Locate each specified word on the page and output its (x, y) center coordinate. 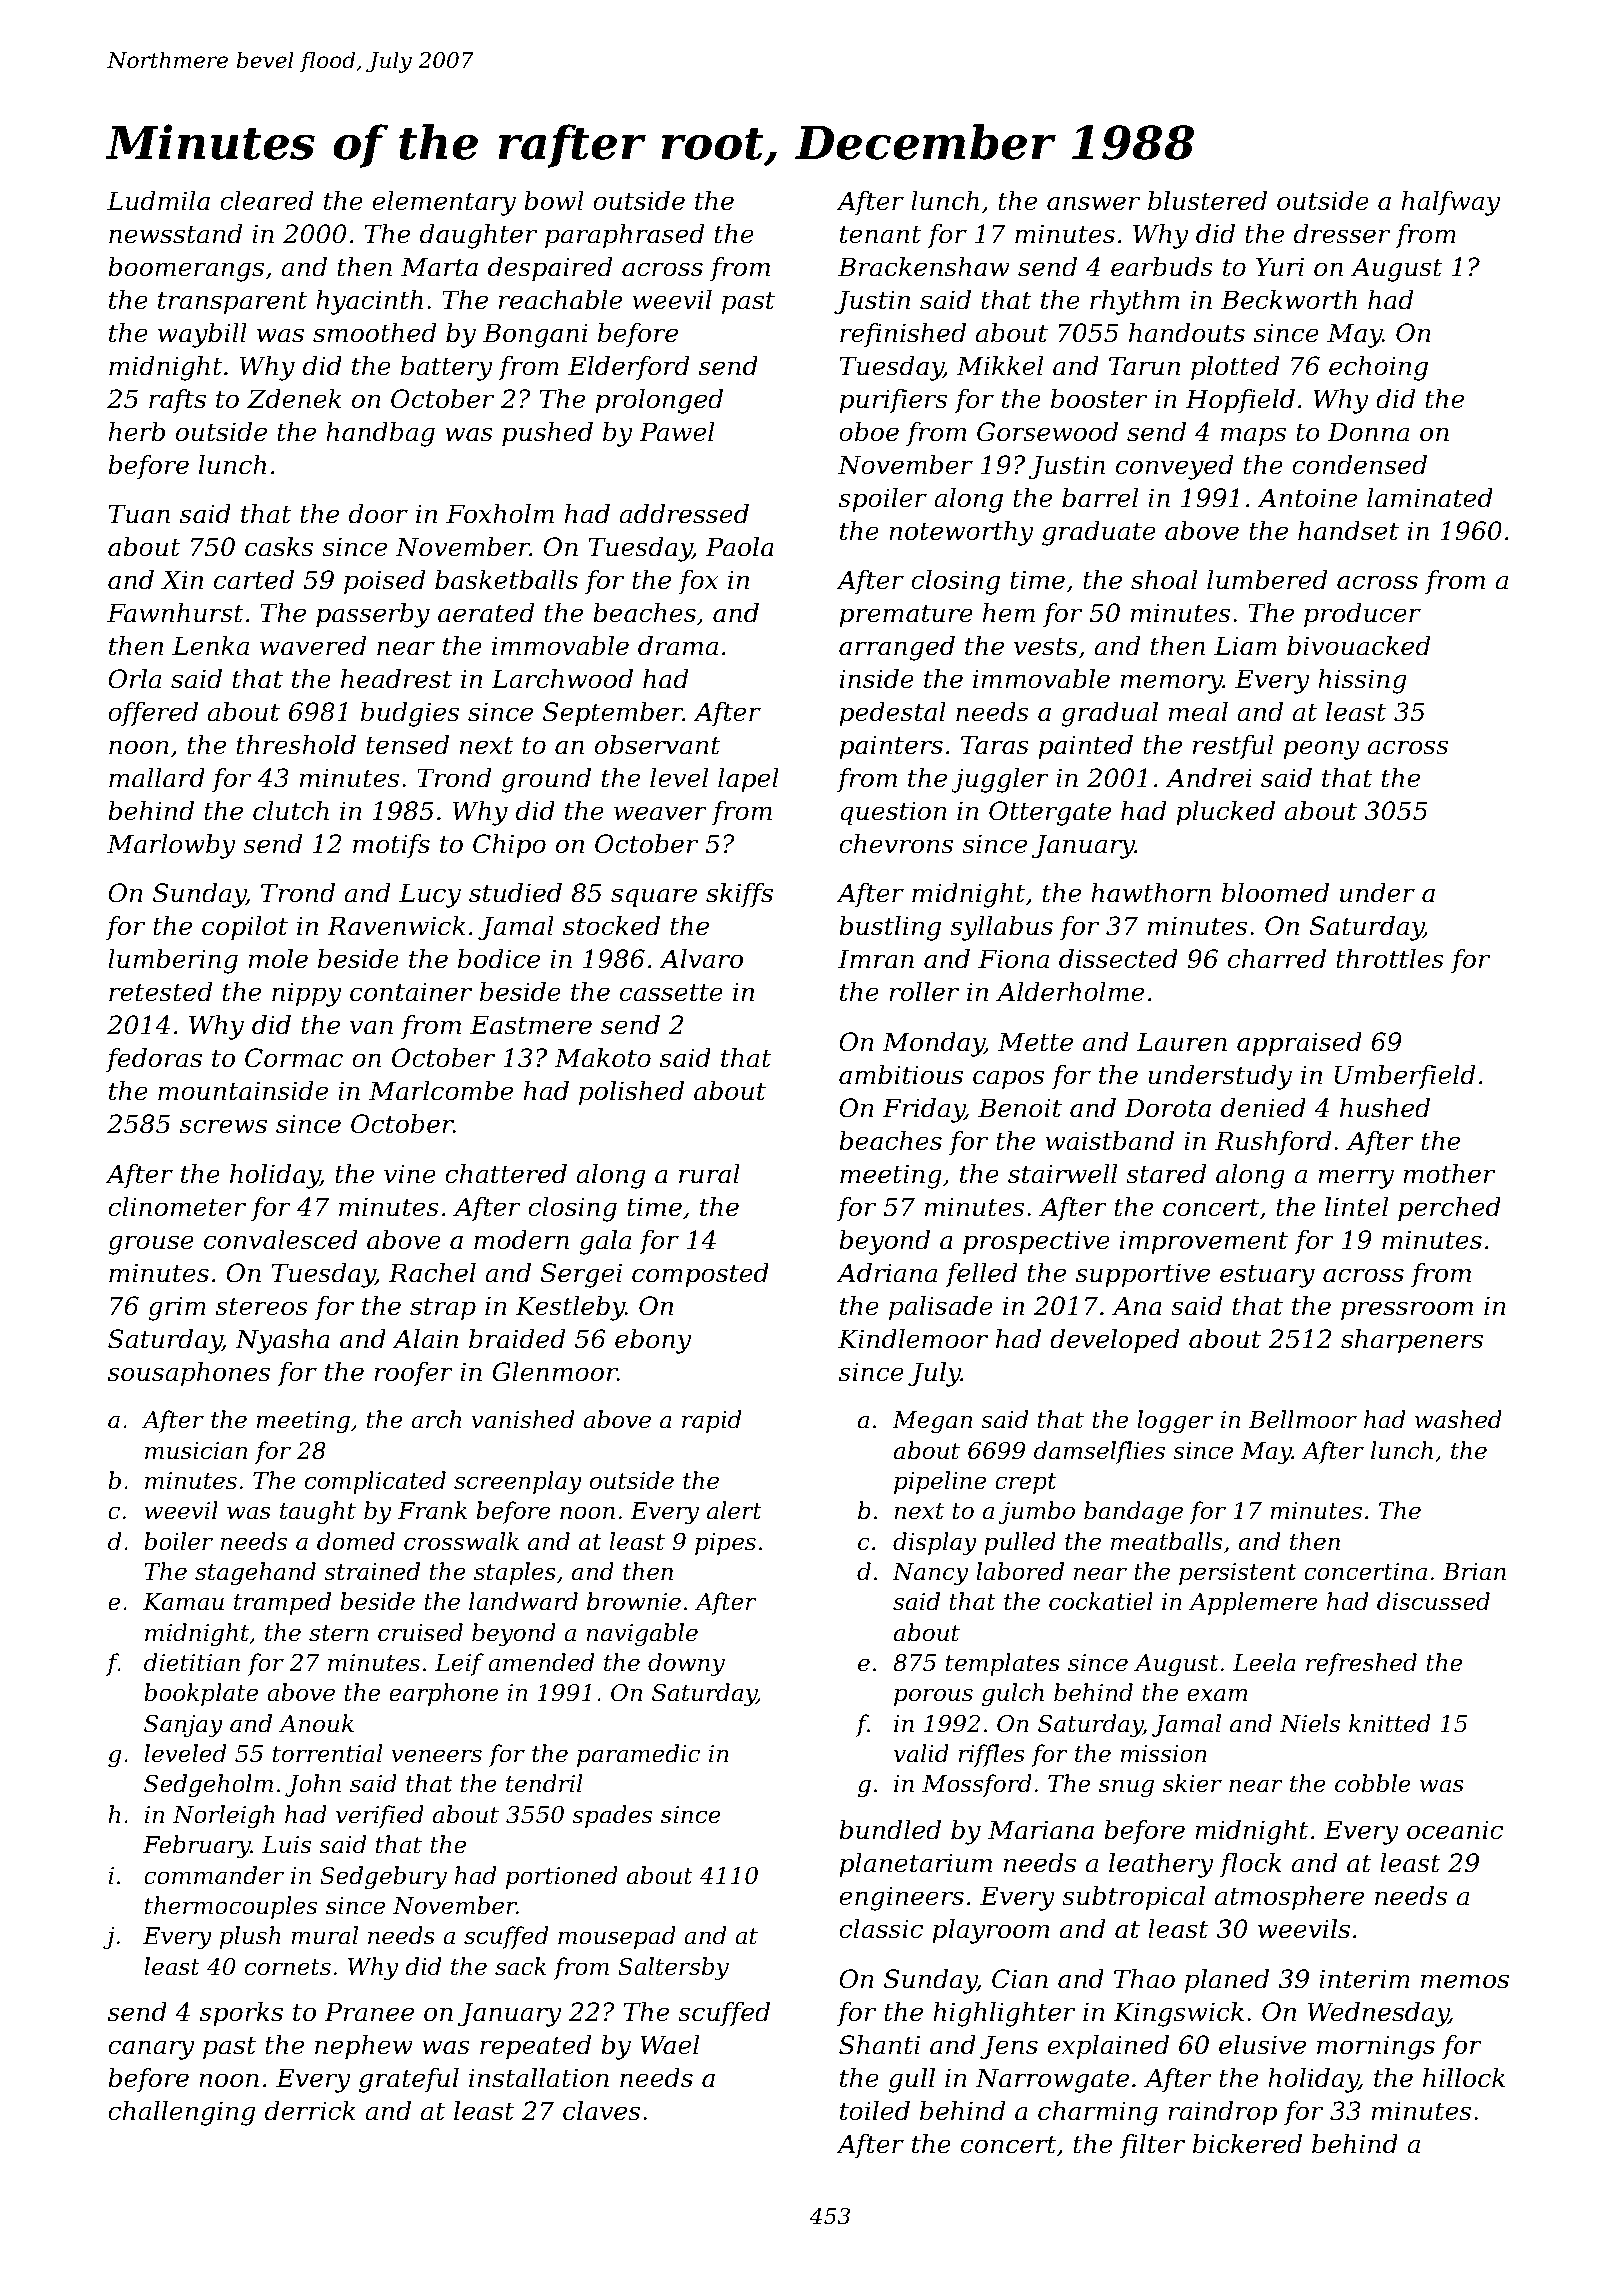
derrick (310, 2111)
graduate (1099, 533)
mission (1163, 1754)
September (613, 714)
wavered (313, 646)
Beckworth (1289, 300)
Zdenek (294, 399)
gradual (1109, 714)
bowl (554, 201)
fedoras (154, 1060)
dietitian (192, 1662)
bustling (890, 928)
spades (612, 1816)
